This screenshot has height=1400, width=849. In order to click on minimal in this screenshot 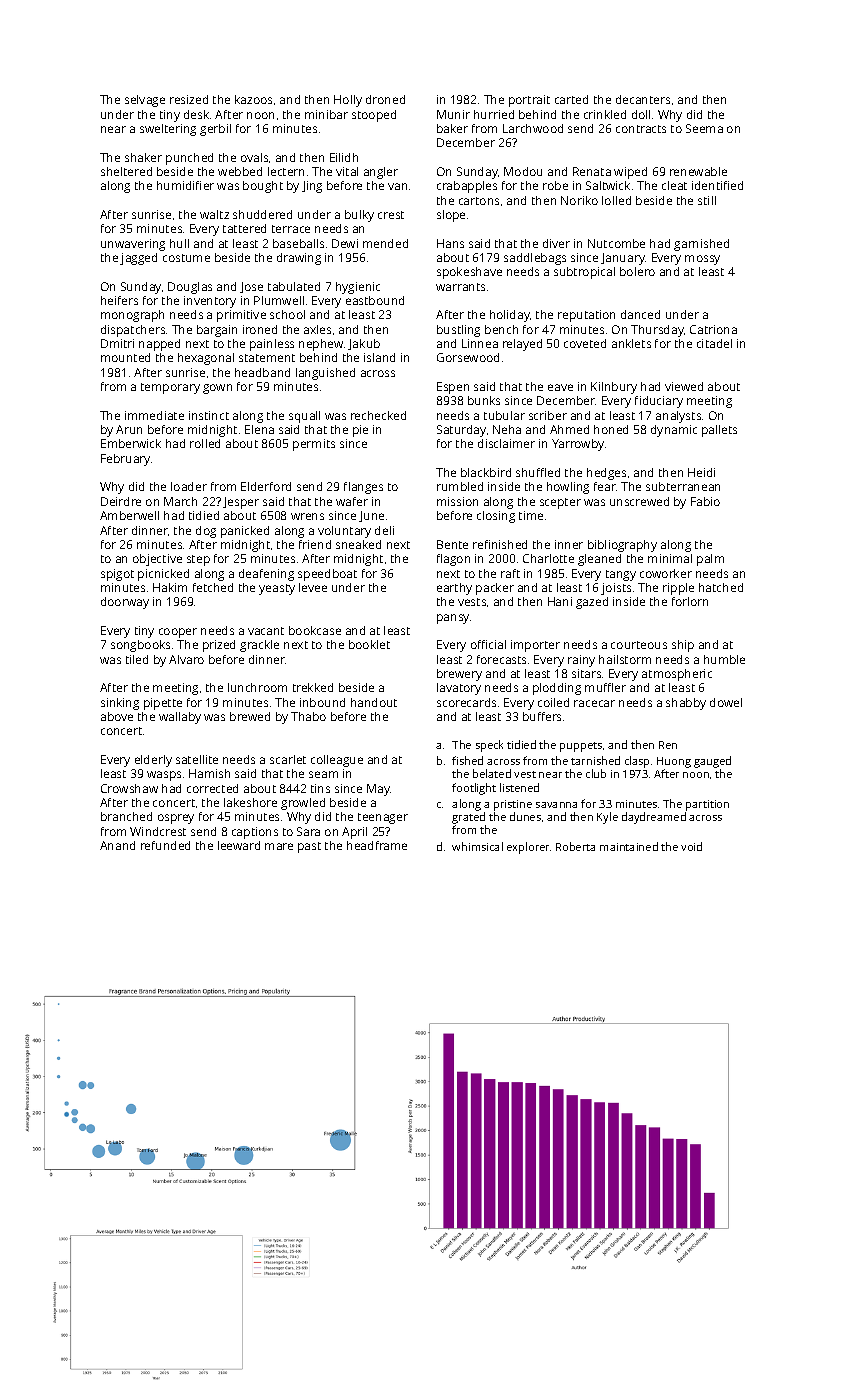, I will do `click(670, 558)`.
